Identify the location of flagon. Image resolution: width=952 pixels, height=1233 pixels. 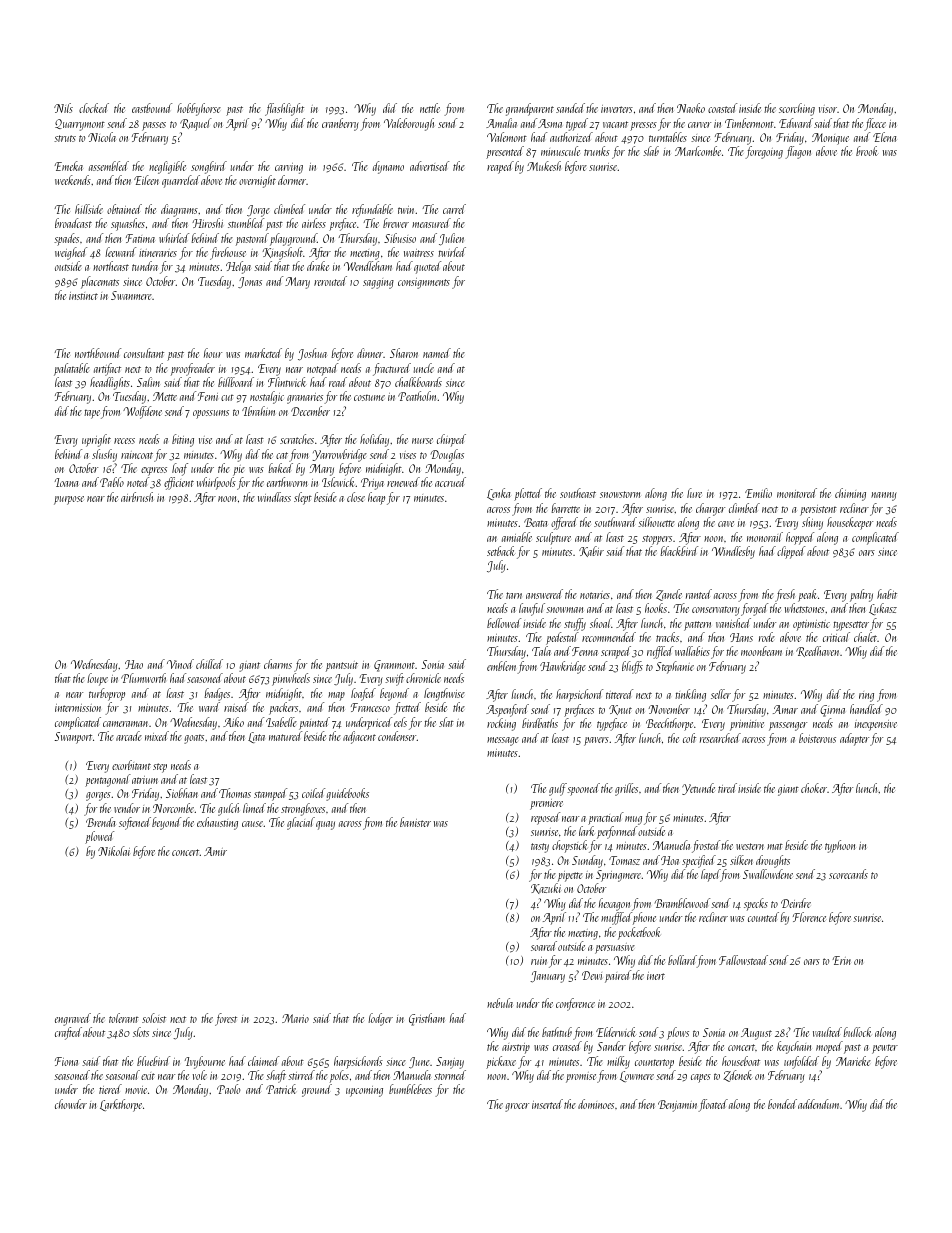
(798, 152).
